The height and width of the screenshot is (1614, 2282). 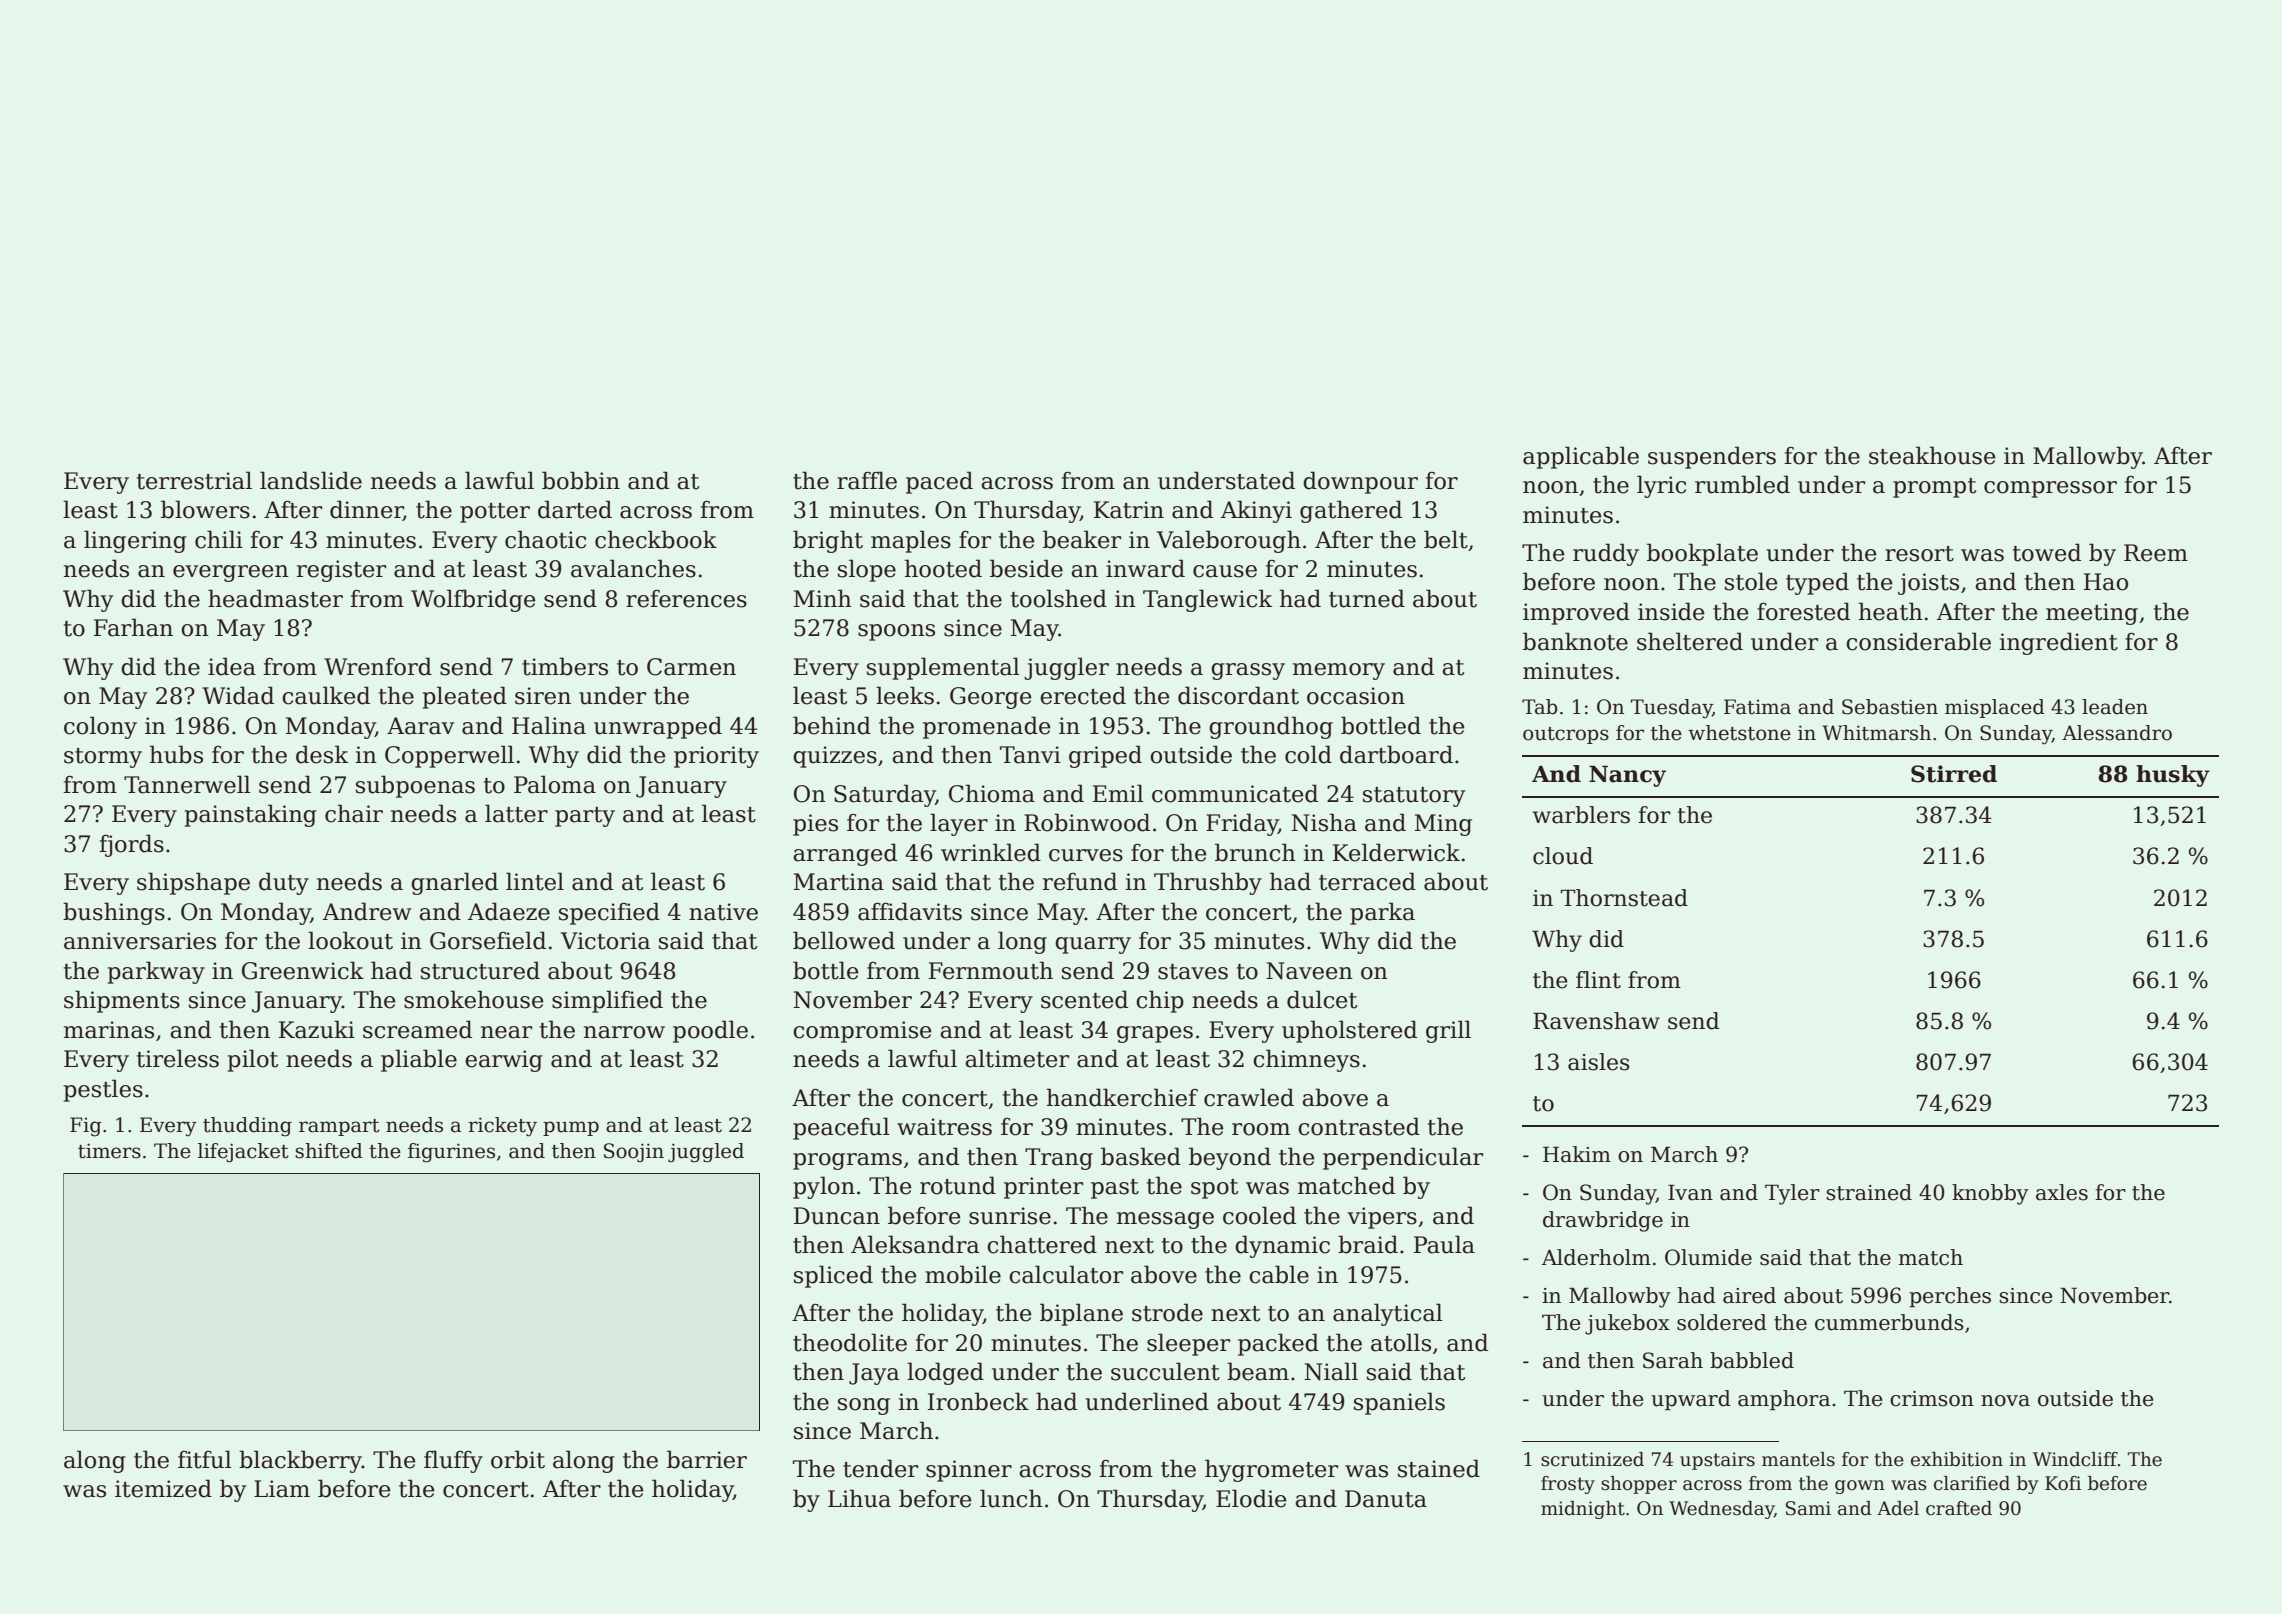 I want to click on itemized, so click(x=163, y=1488).
